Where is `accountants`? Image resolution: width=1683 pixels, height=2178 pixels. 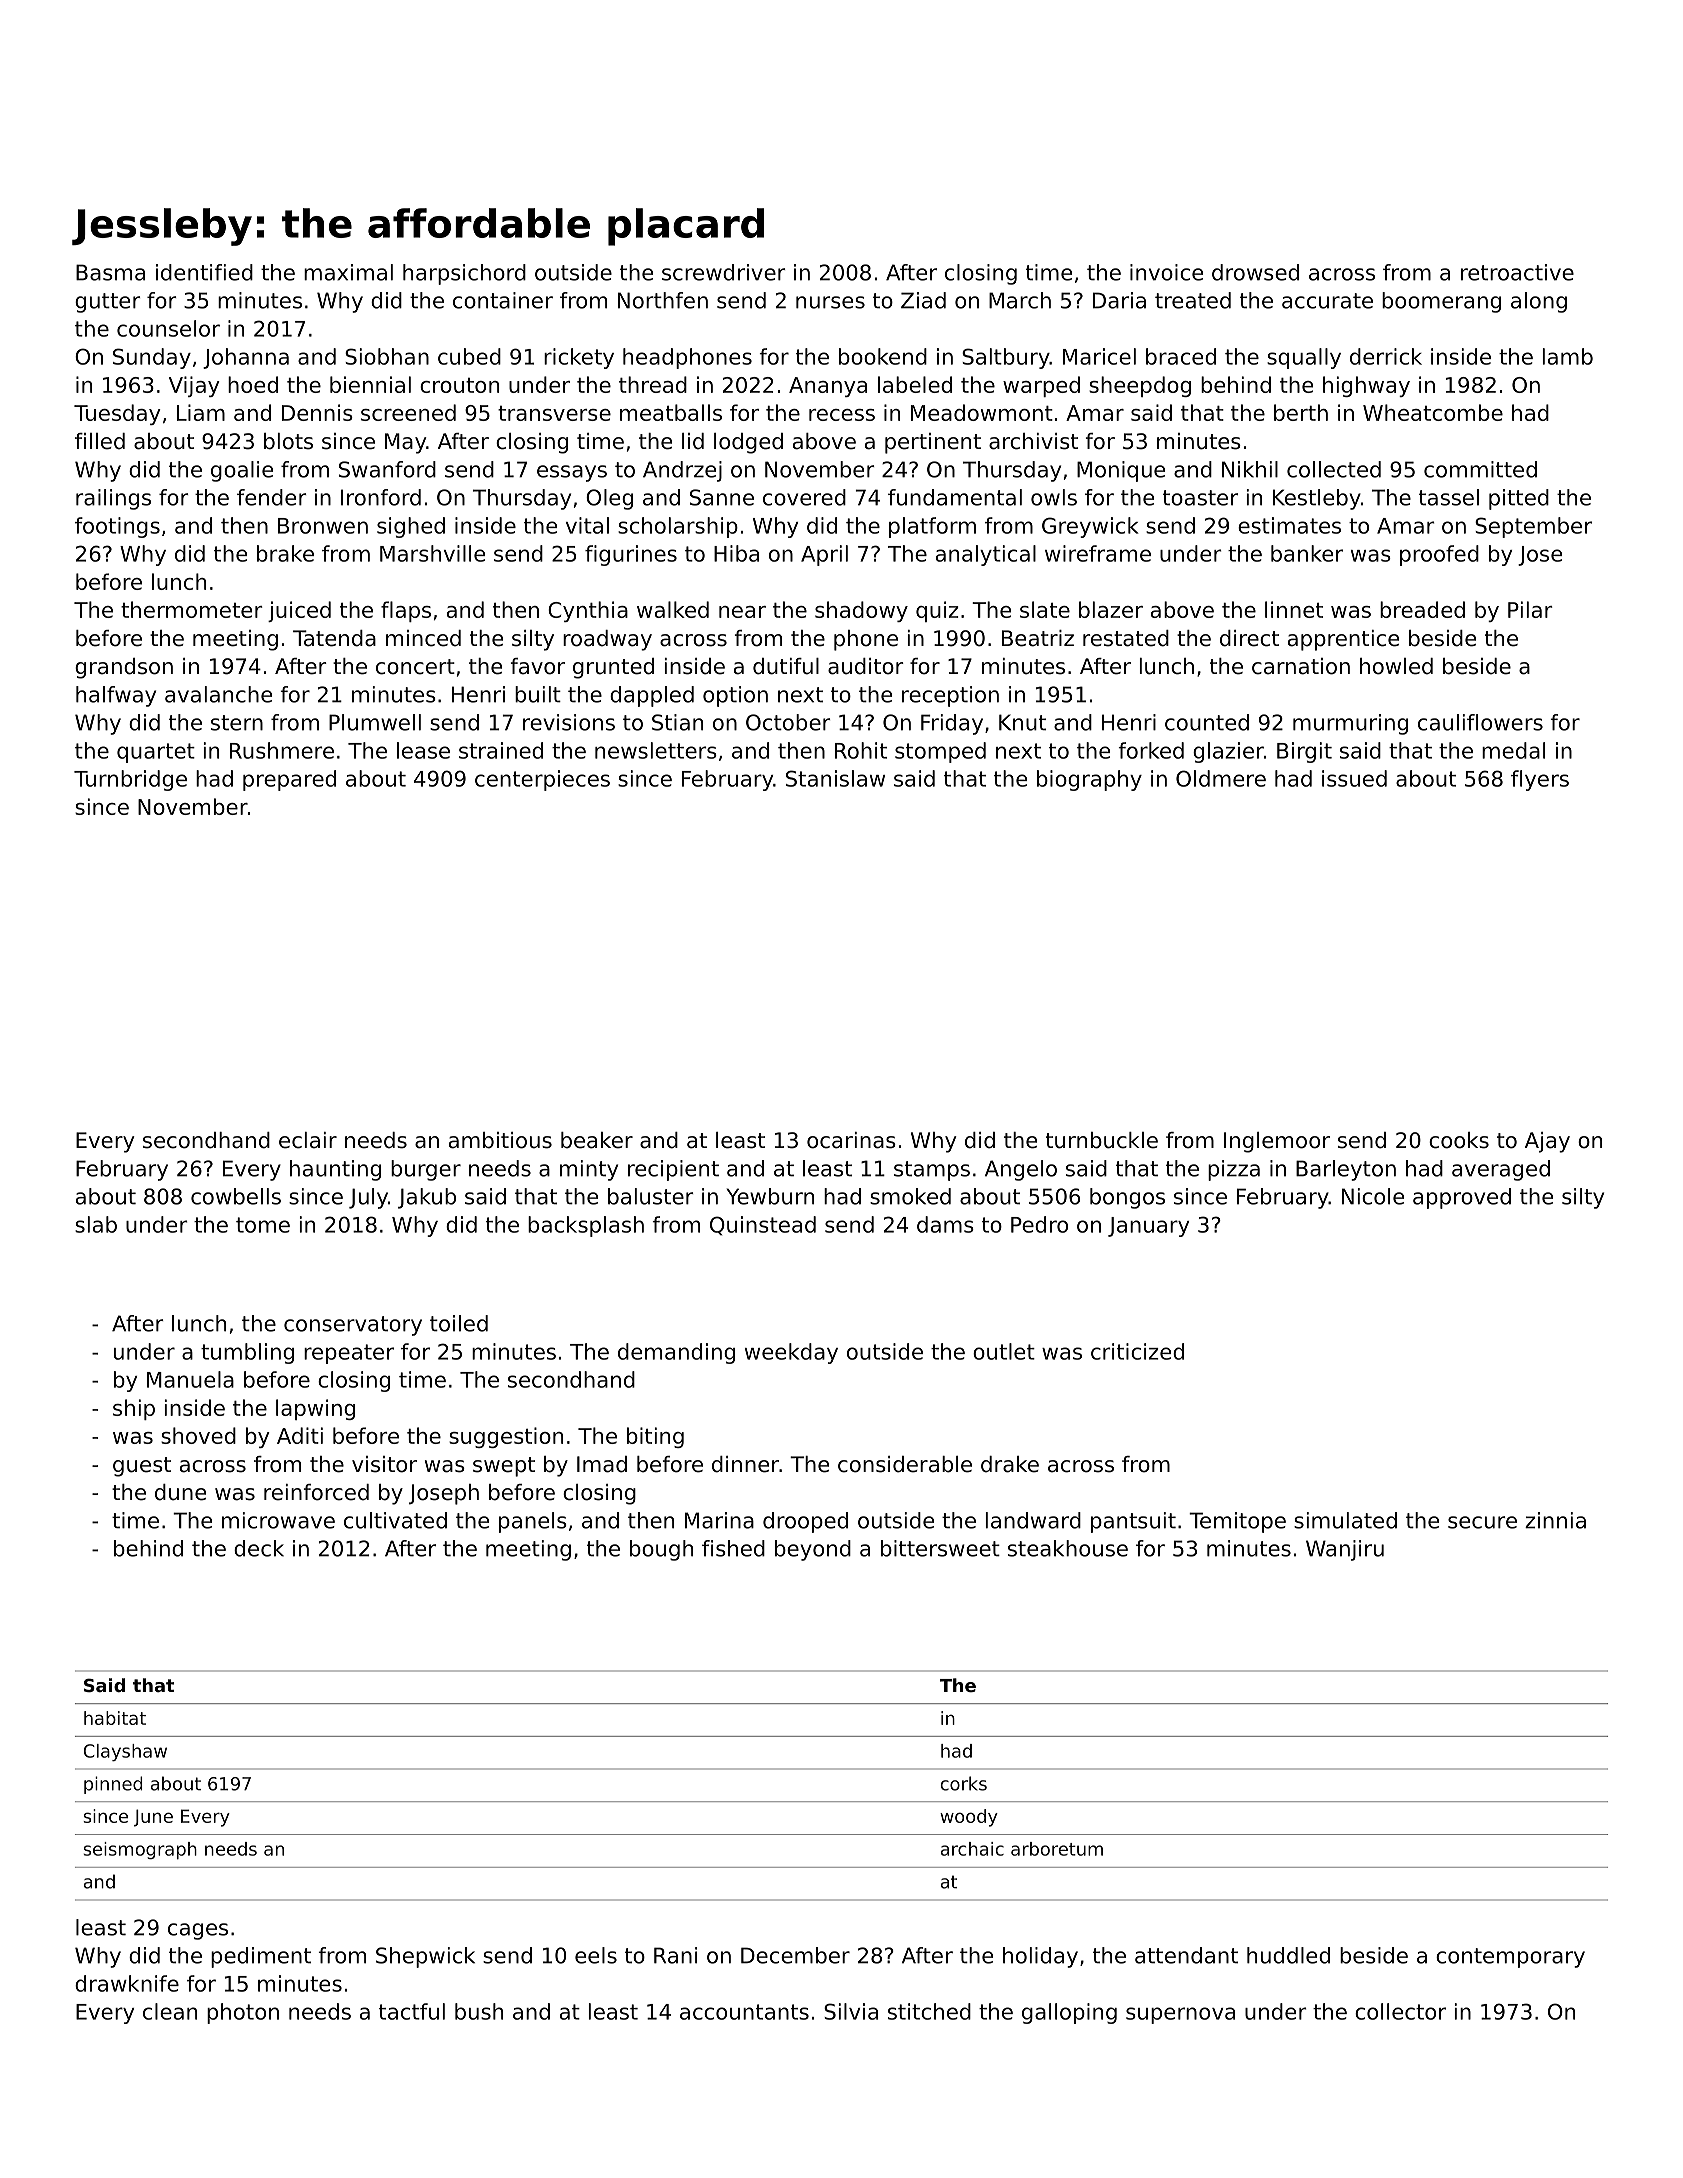
accountants is located at coordinates (744, 2012).
